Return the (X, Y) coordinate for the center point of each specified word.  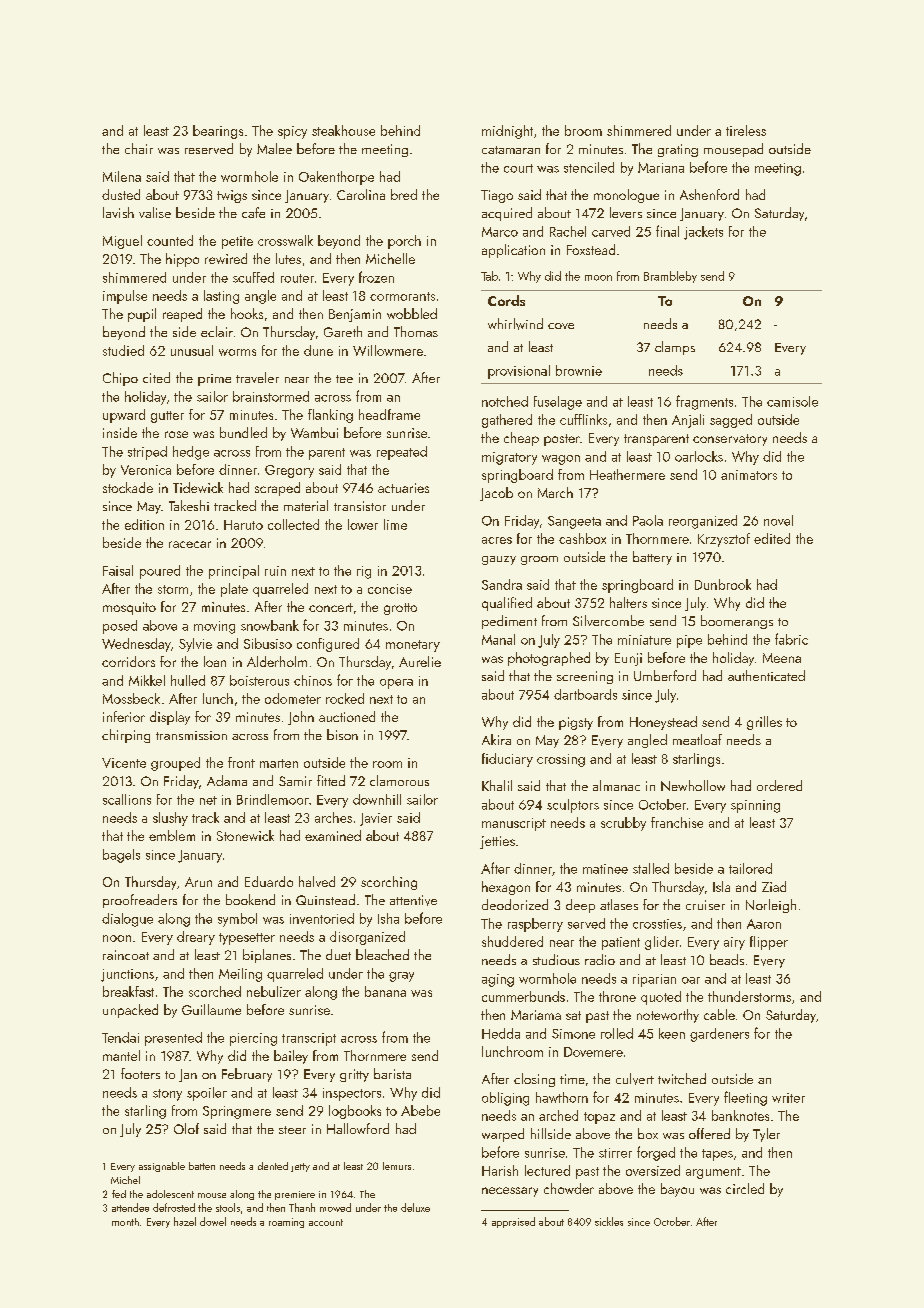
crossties (657, 924)
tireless (746, 130)
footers (140, 1073)
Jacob (496, 494)
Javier (376, 819)
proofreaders (140, 901)
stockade (128, 487)
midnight (507, 132)
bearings (218, 132)
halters (628, 602)
